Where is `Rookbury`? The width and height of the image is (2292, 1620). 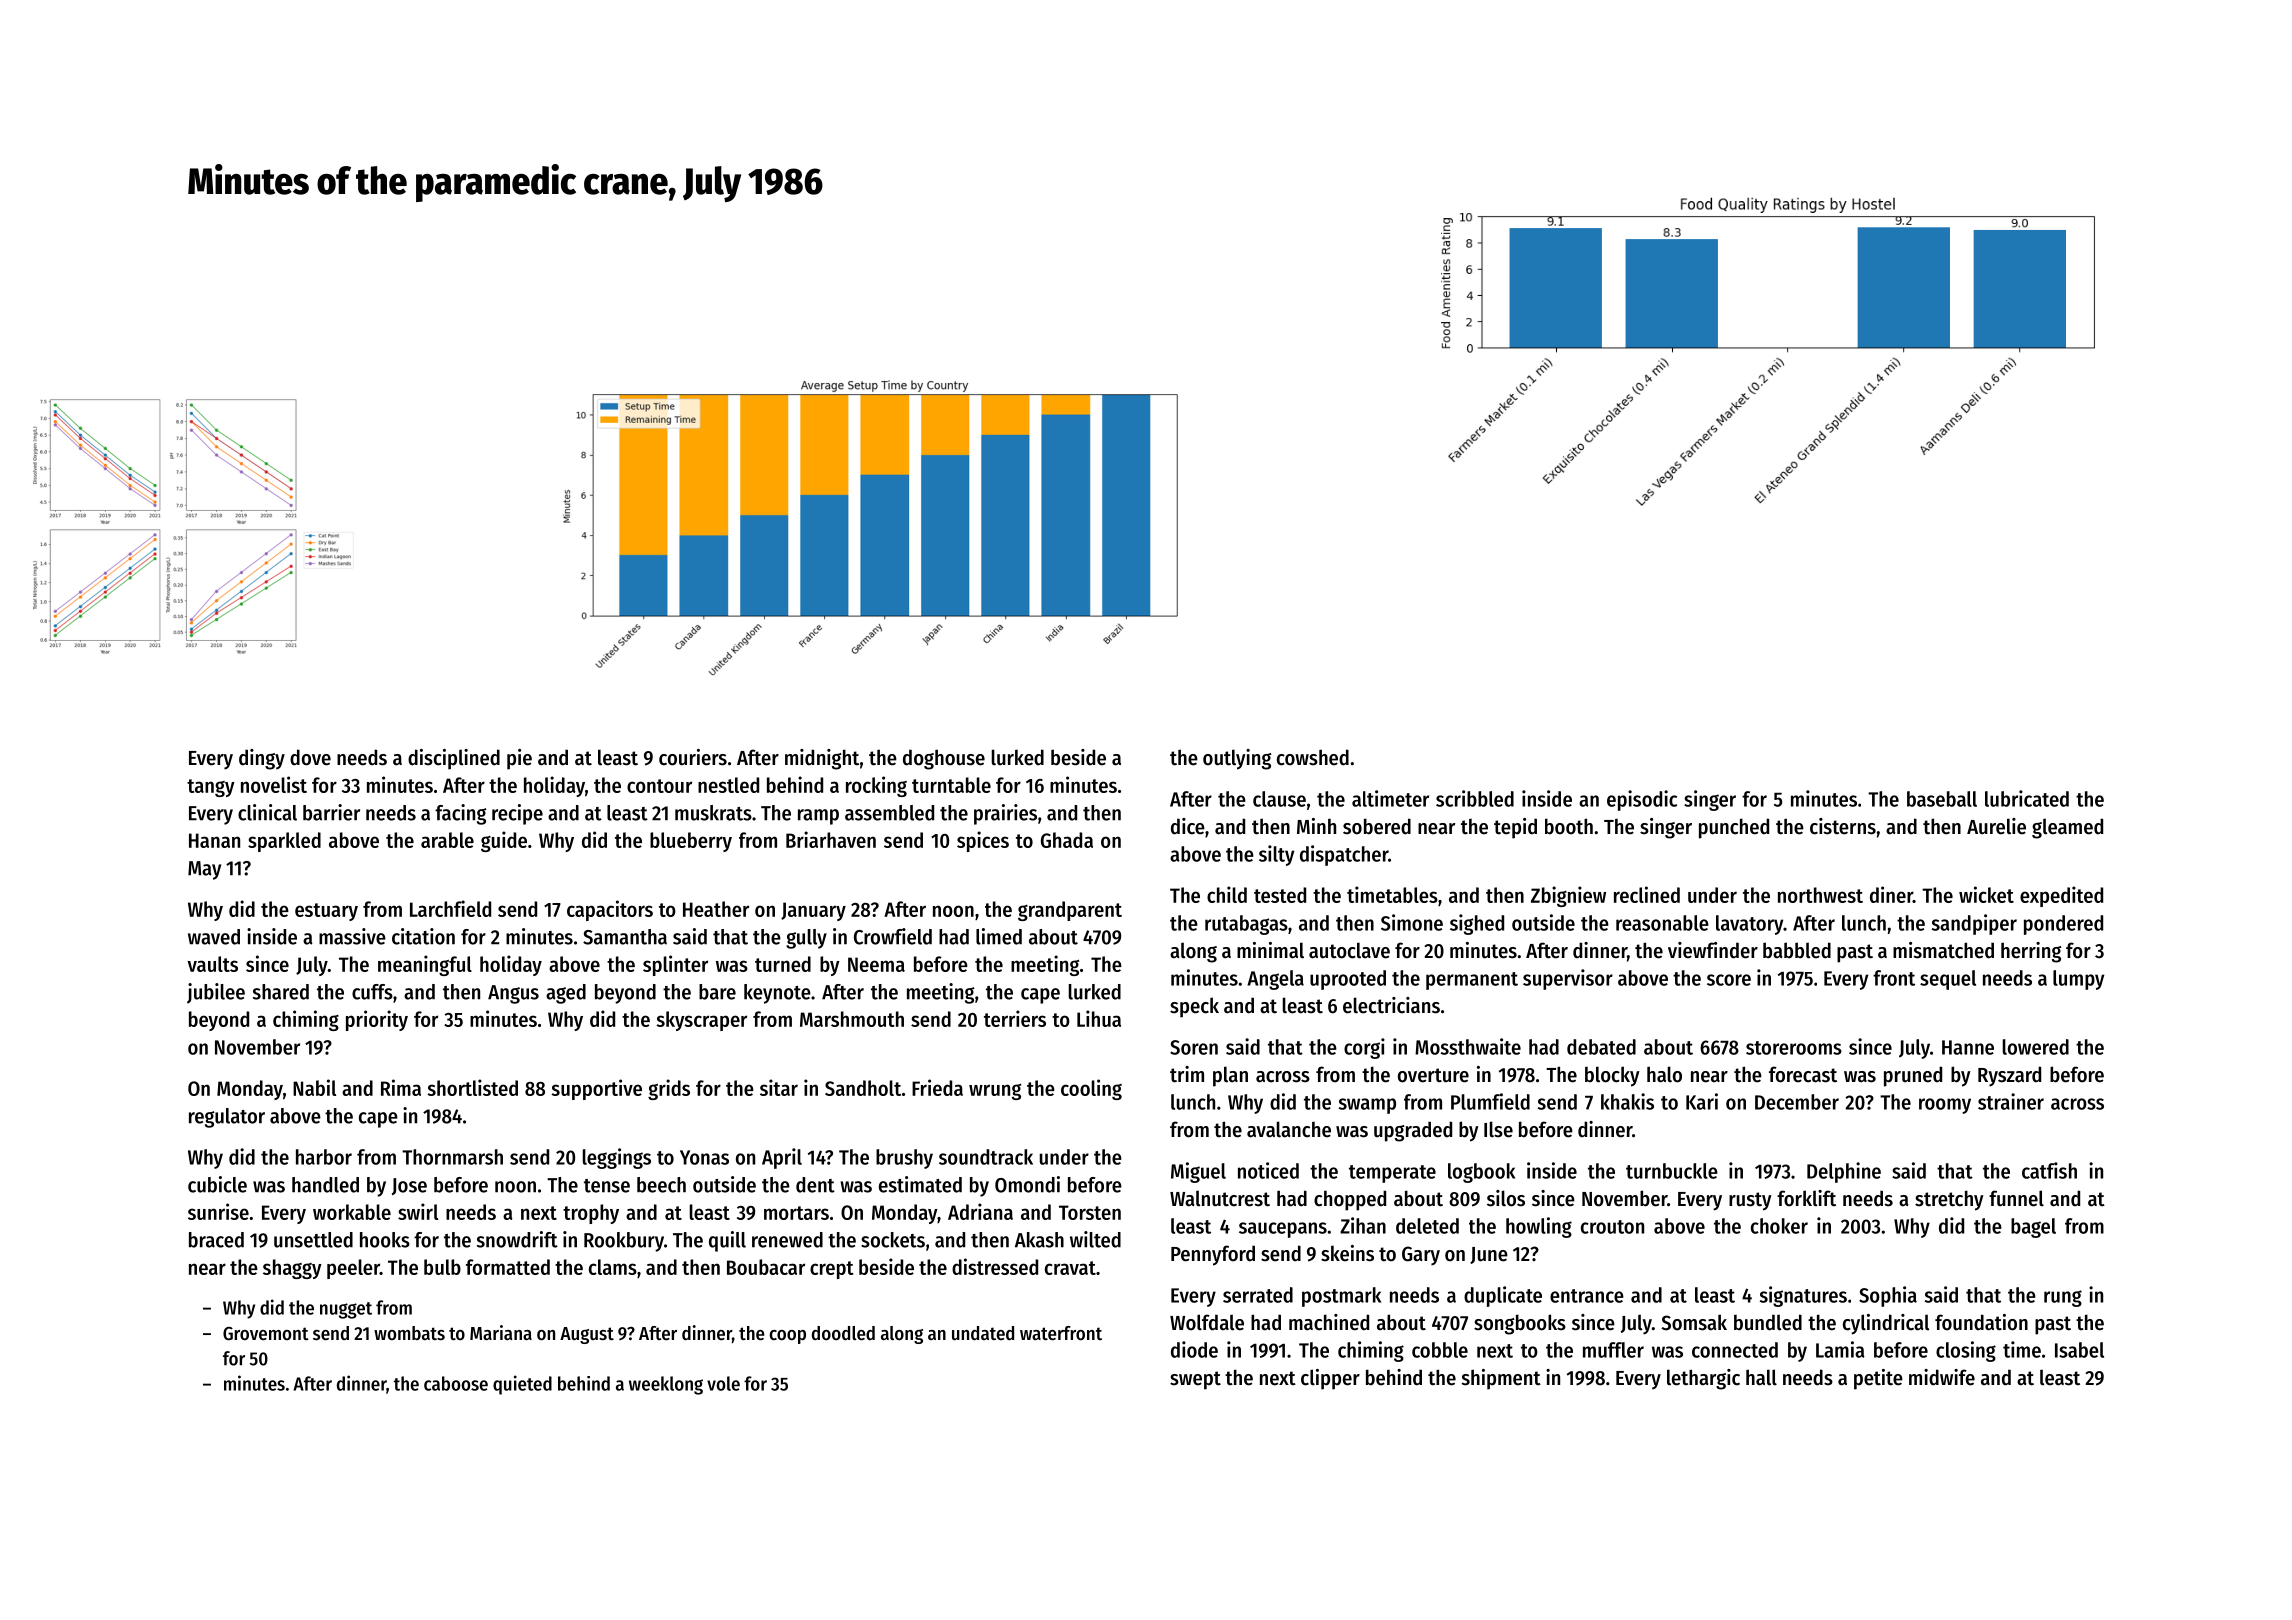 Rookbury is located at coordinates (624, 1242).
